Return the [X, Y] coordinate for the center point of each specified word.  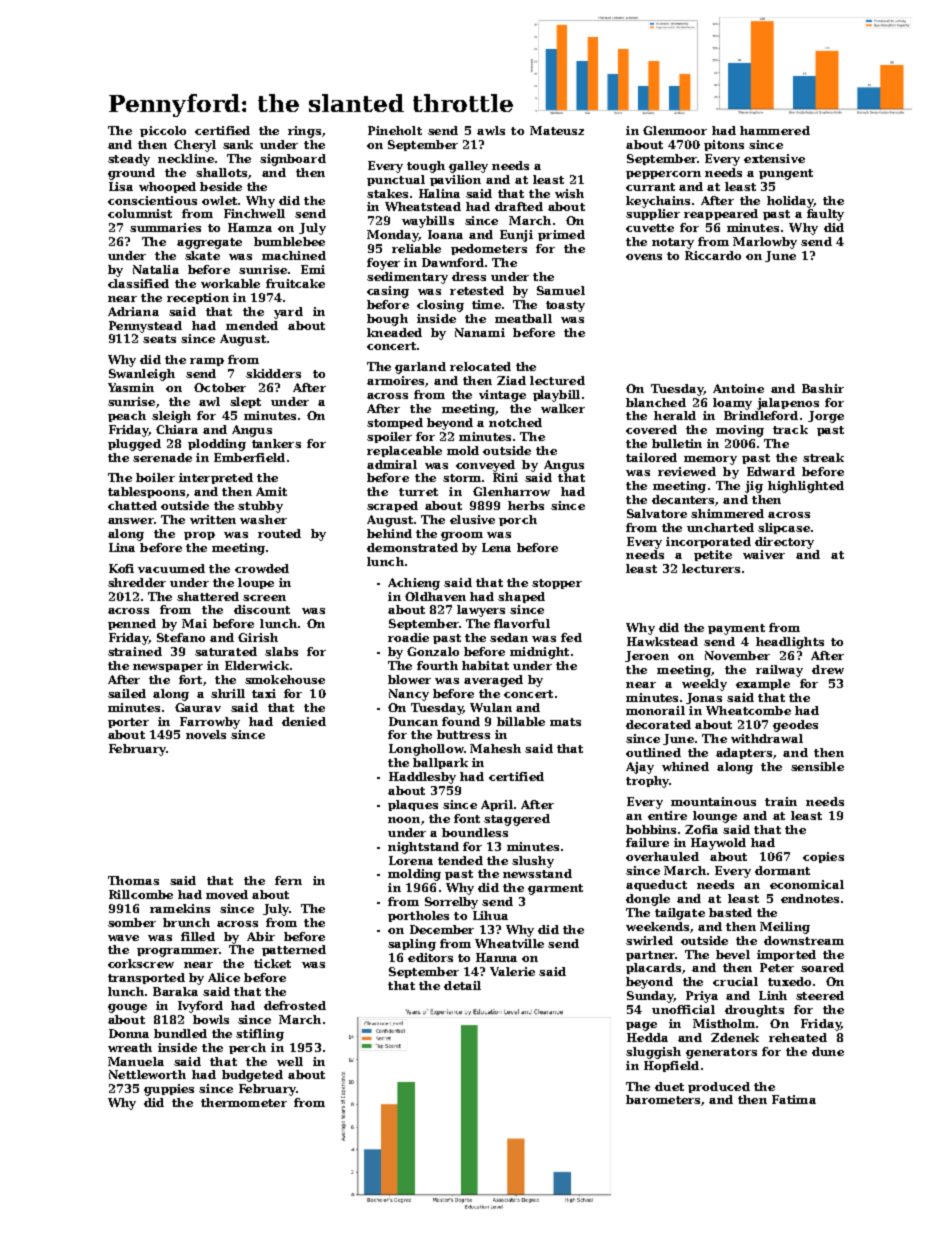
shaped [521, 597]
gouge [127, 1008]
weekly [704, 685]
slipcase [784, 528]
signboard [293, 160]
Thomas [133, 880]
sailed [127, 693]
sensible [817, 766]
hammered [775, 130]
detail [462, 985]
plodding [217, 445]
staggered [517, 820]
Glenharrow [511, 491]
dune [828, 1051]
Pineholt [395, 130]
